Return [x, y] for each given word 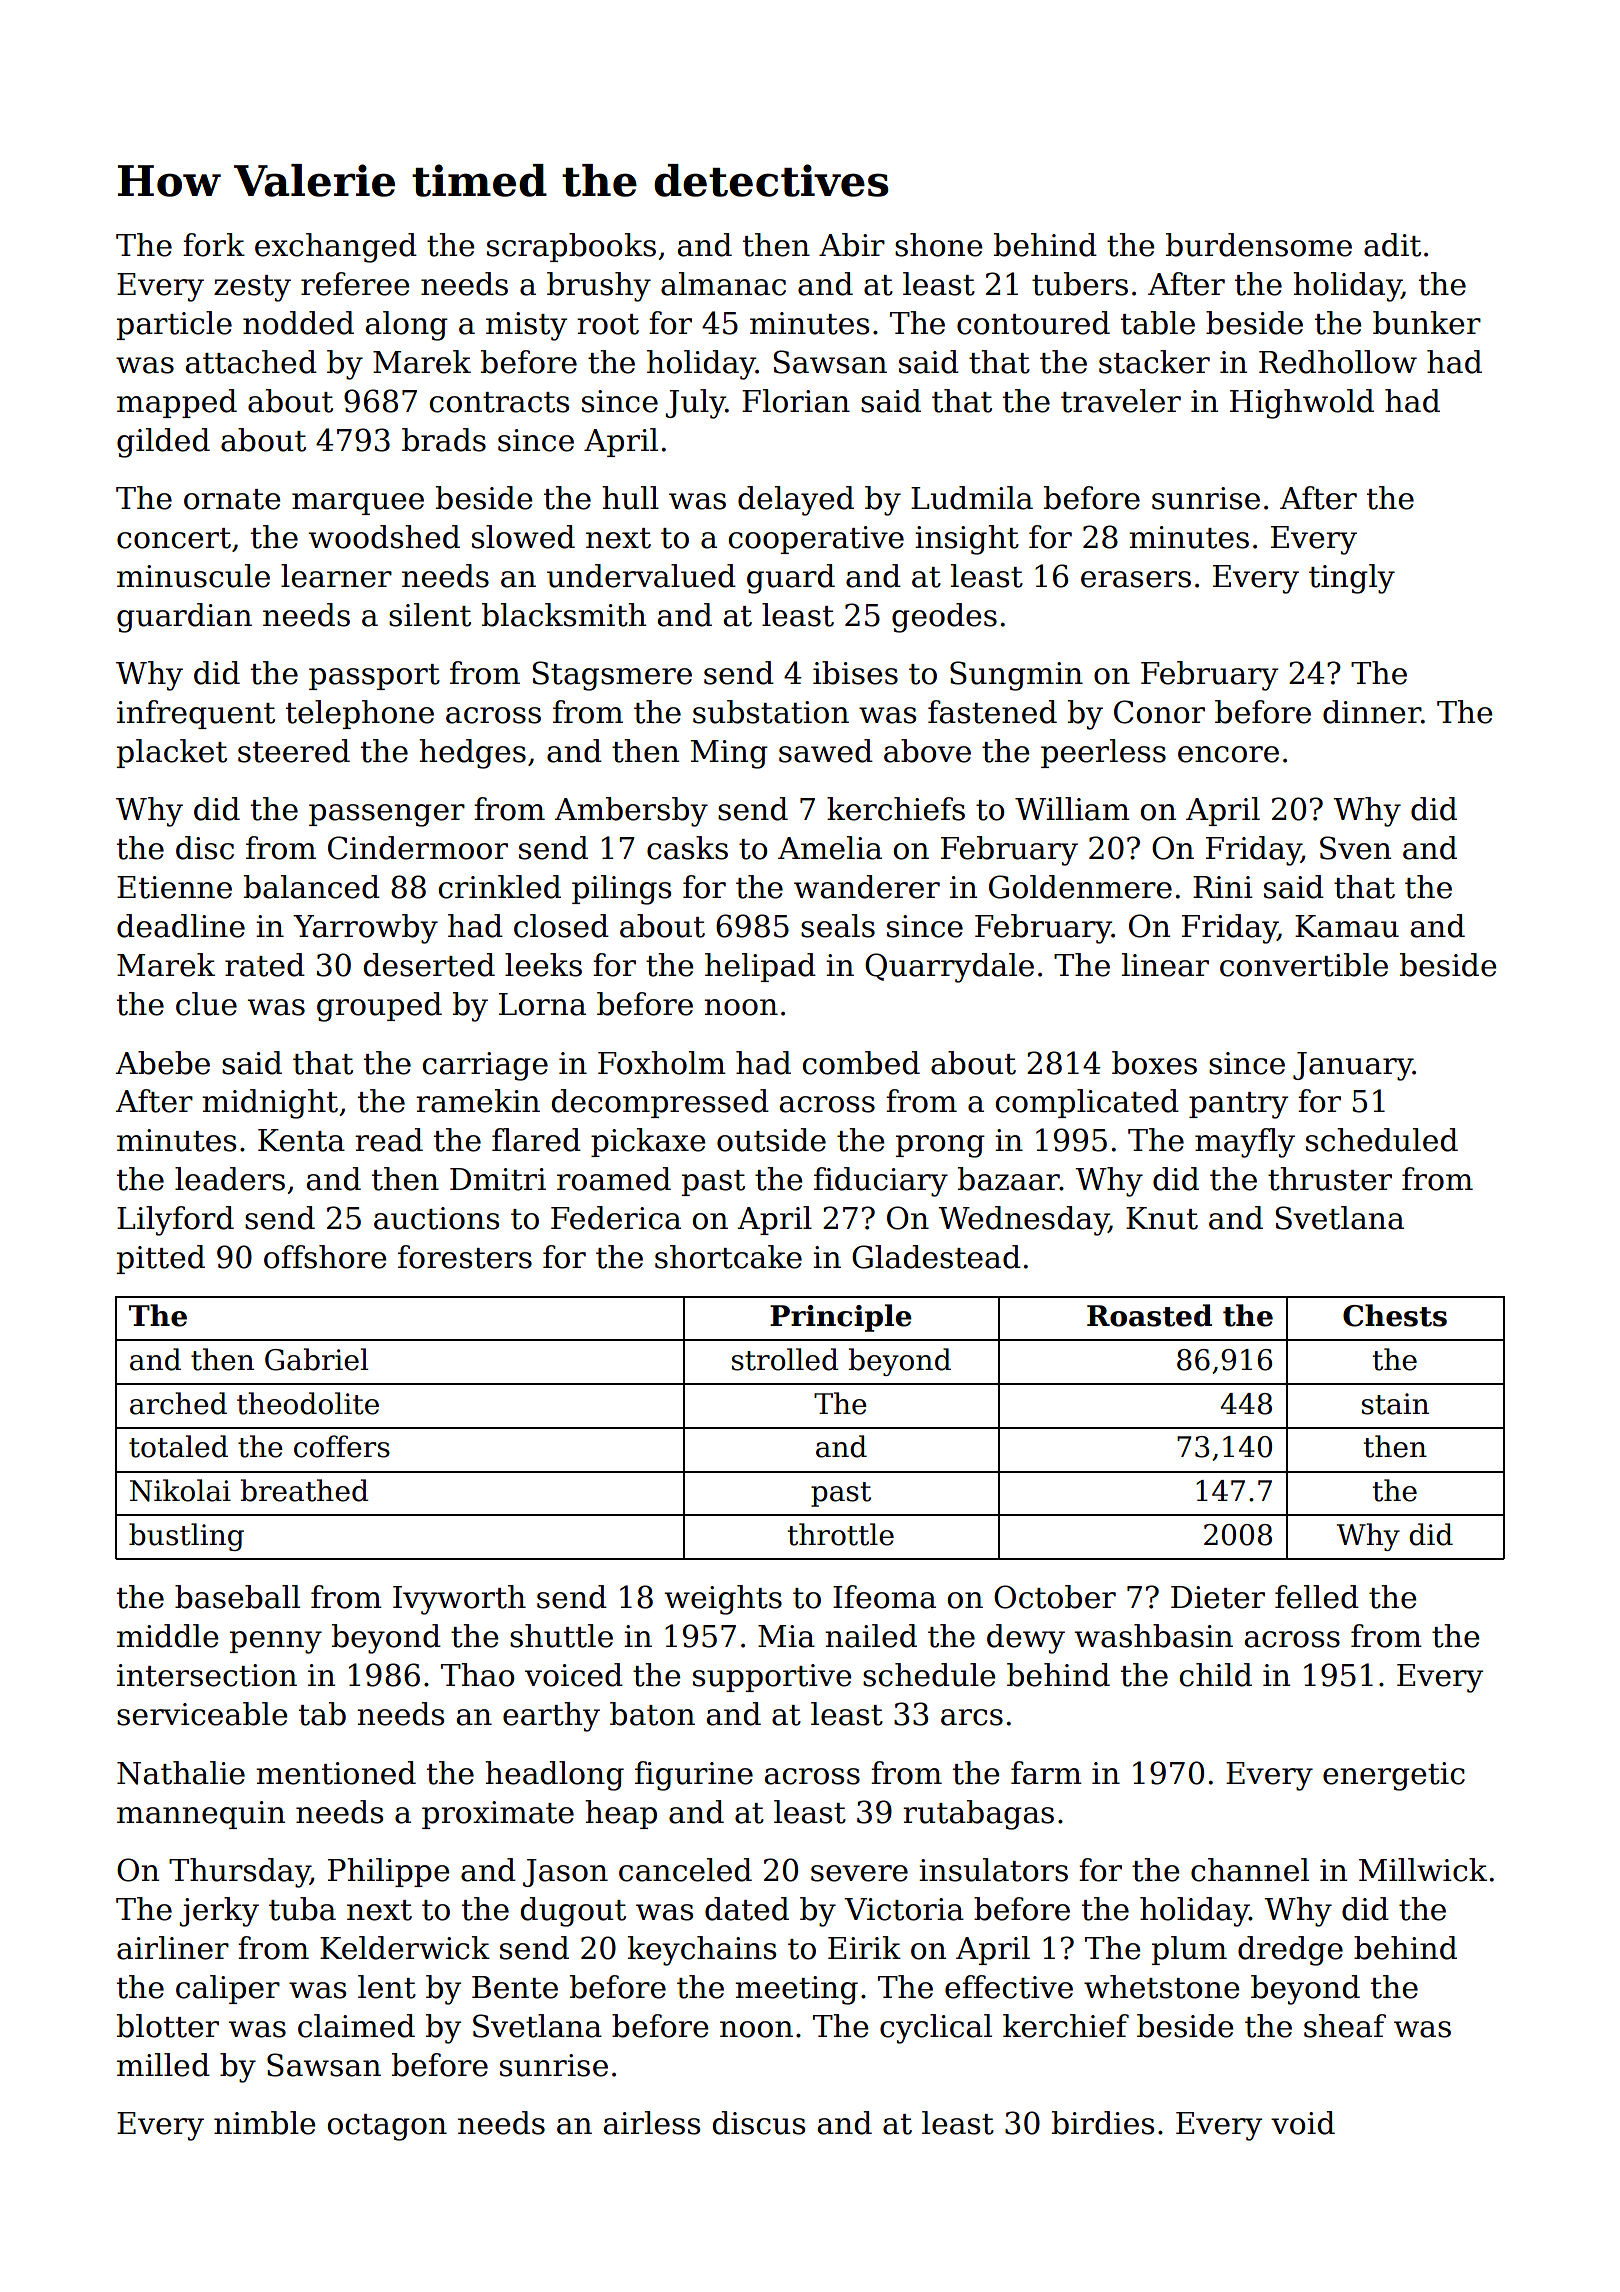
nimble [265, 2123]
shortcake [728, 1257]
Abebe [162, 1063]
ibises [855, 673]
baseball [237, 1597]
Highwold [1302, 404]
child [1215, 1675]
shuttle [561, 1636]
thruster [1330, 1179]
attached [251, 362]
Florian [796, 401]
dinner [1372, 712]
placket [172, 753]
